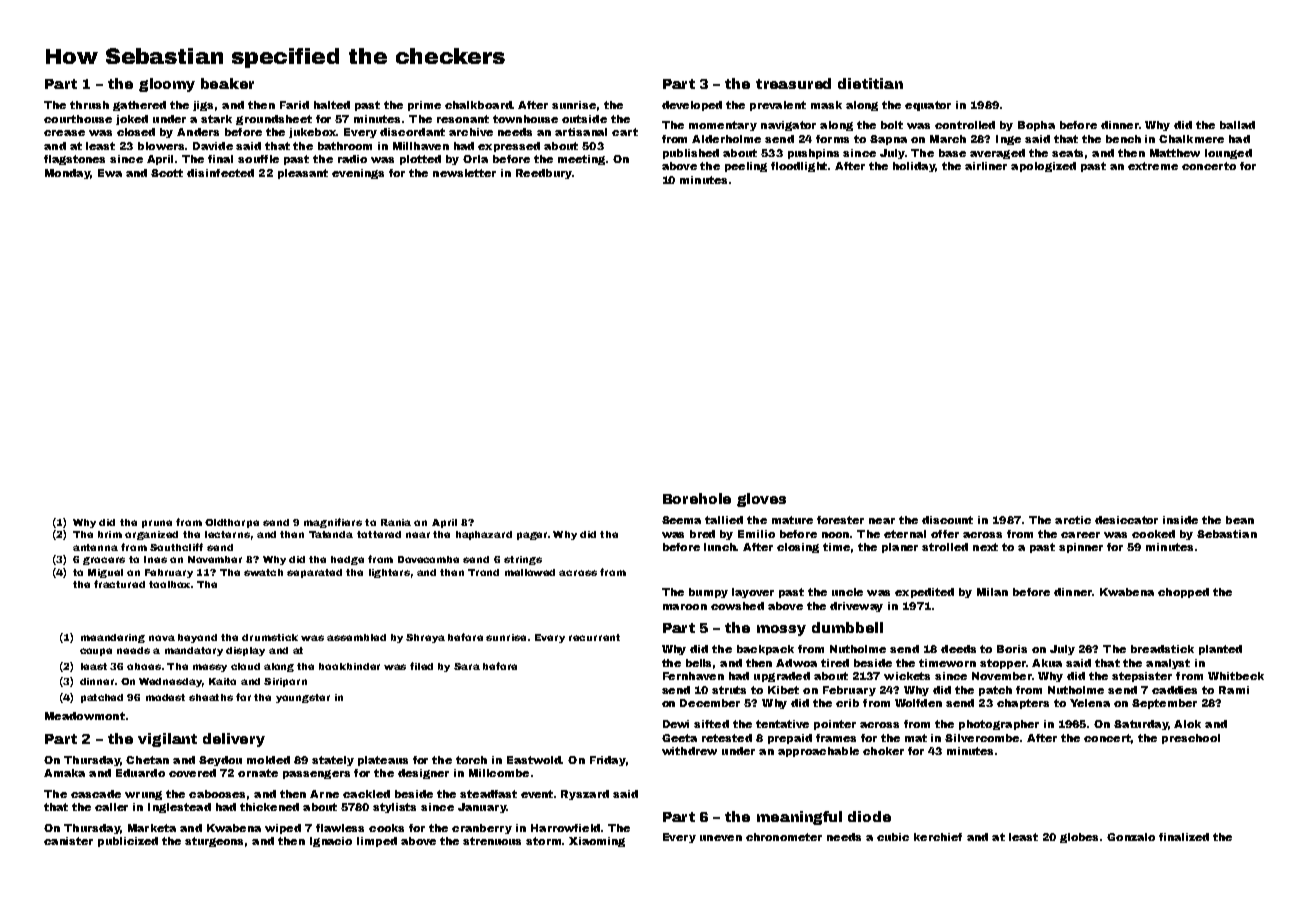  I want to click on caller, so click(111, 807).
